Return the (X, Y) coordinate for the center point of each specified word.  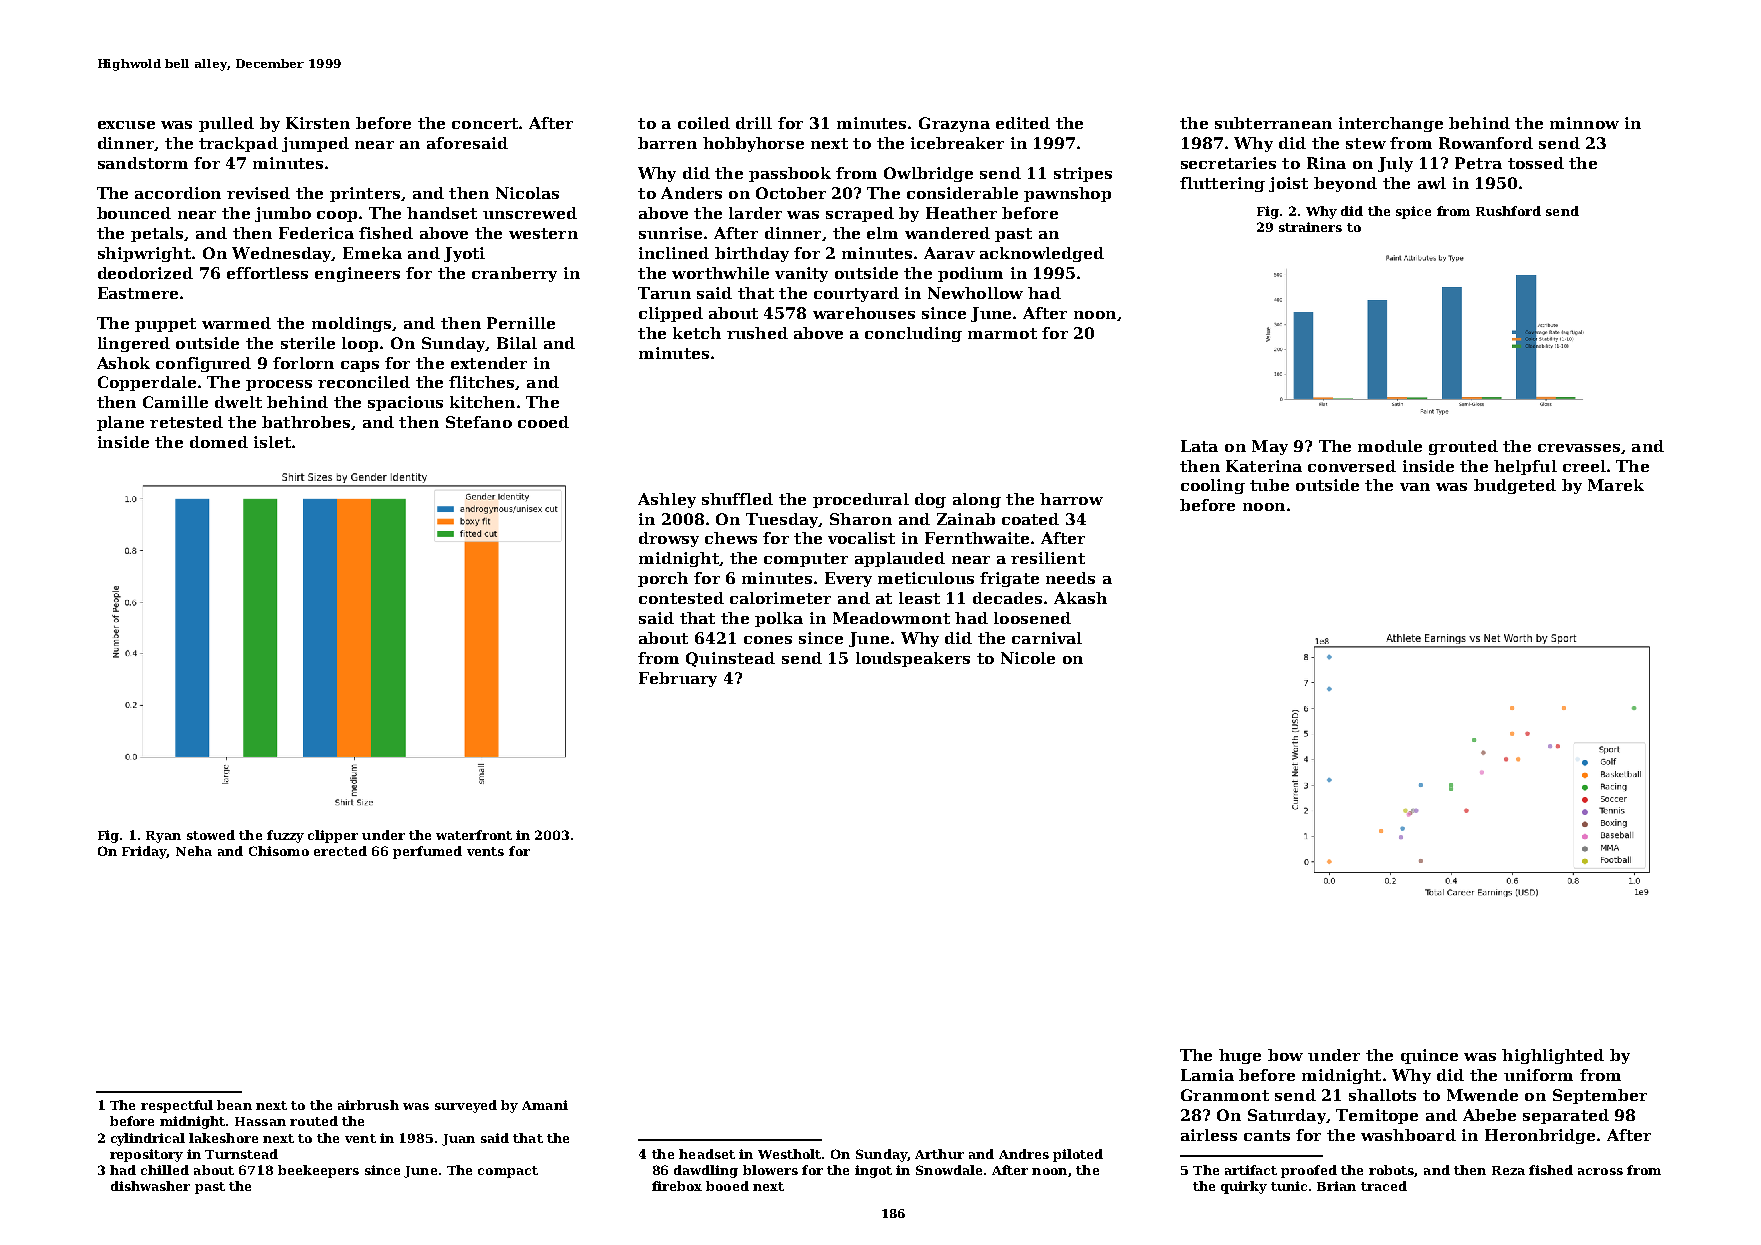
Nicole (1028, 658)
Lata (1199, 446)
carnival (1047, 638)
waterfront (474, 835)
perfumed (427, 852)
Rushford (1508, 211)
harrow (1071, 499)
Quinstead (730, 659)
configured (203, 364)
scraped (860, 214)
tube (1269, 485)
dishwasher (150, 1186)
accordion (178, 193)
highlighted (1553, 1056)
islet (272, 442)
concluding (913, 334)
